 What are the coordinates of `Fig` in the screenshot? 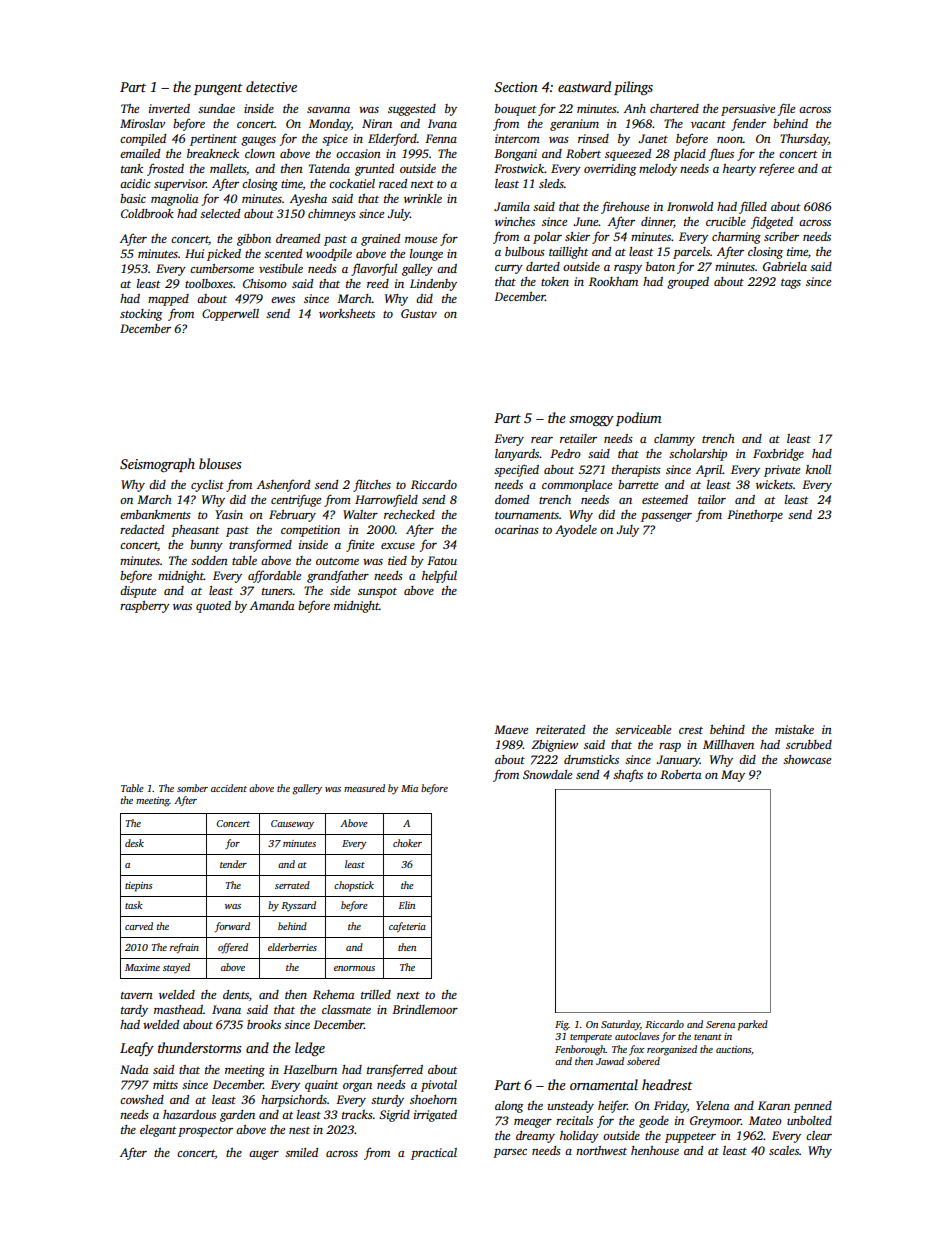 It's located at (562, 1026).
